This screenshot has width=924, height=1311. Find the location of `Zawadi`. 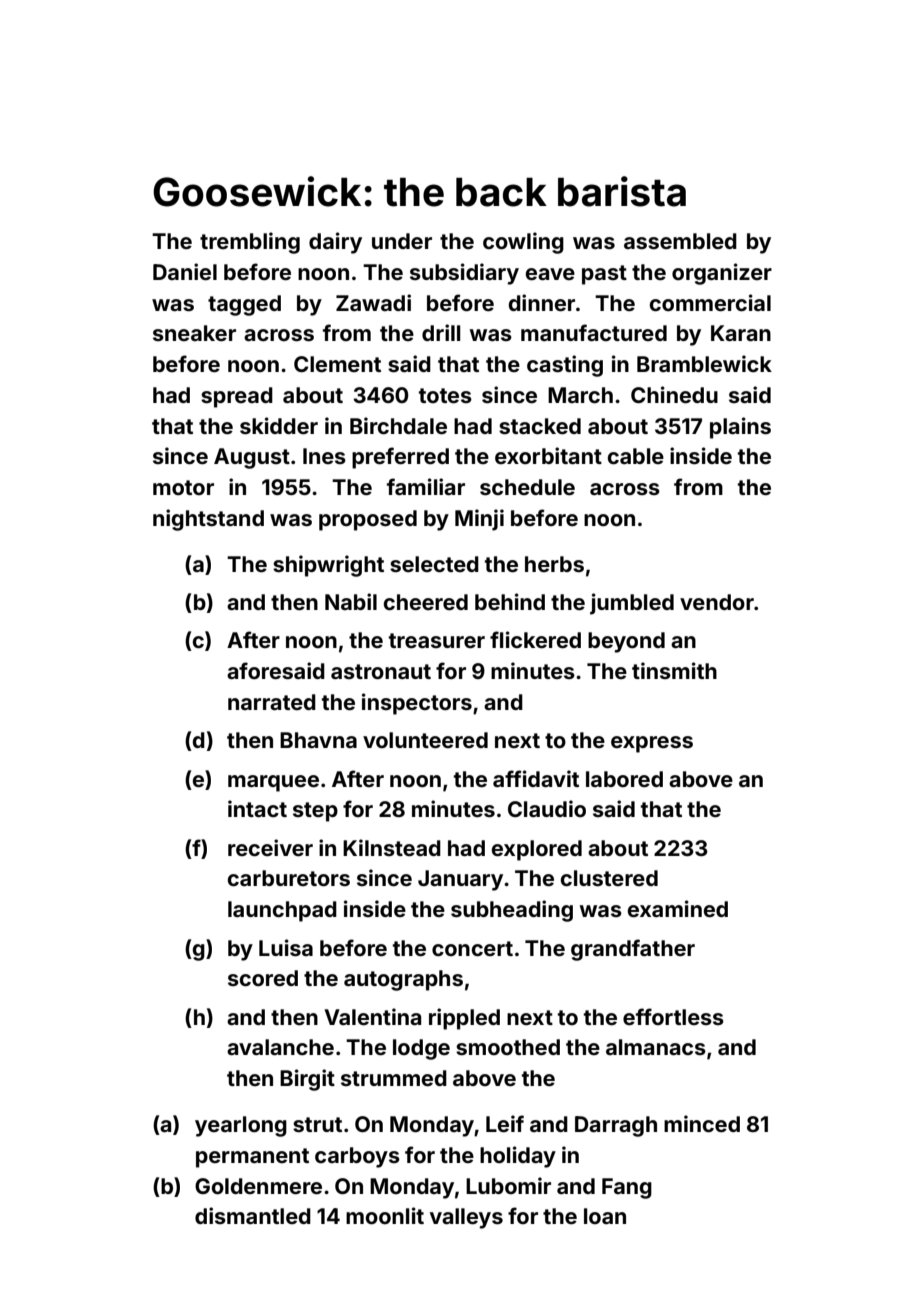

Zawadi is located at coordinates (373, 302).
